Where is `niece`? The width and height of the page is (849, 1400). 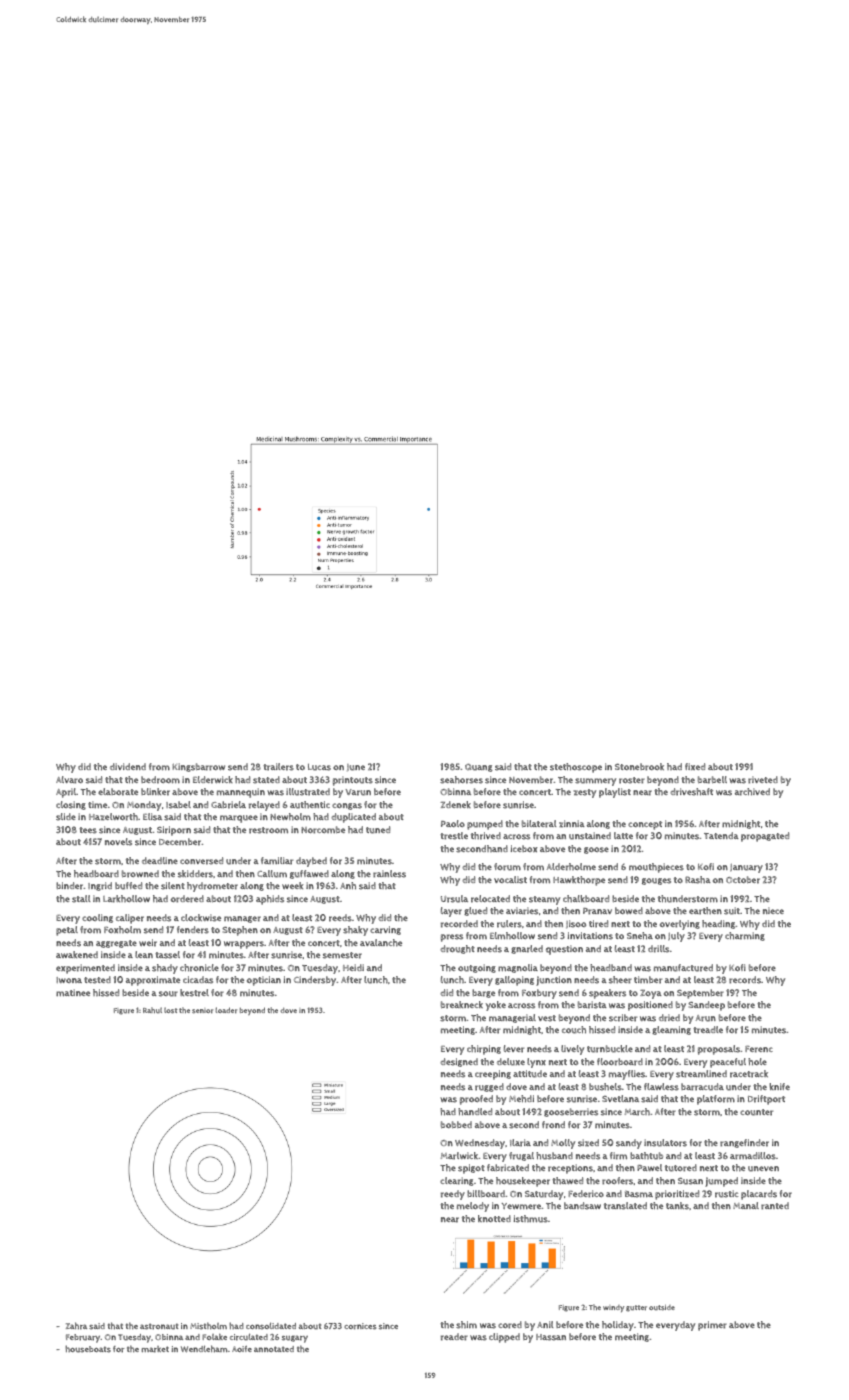
niece is located at coordinates (773, 910).
